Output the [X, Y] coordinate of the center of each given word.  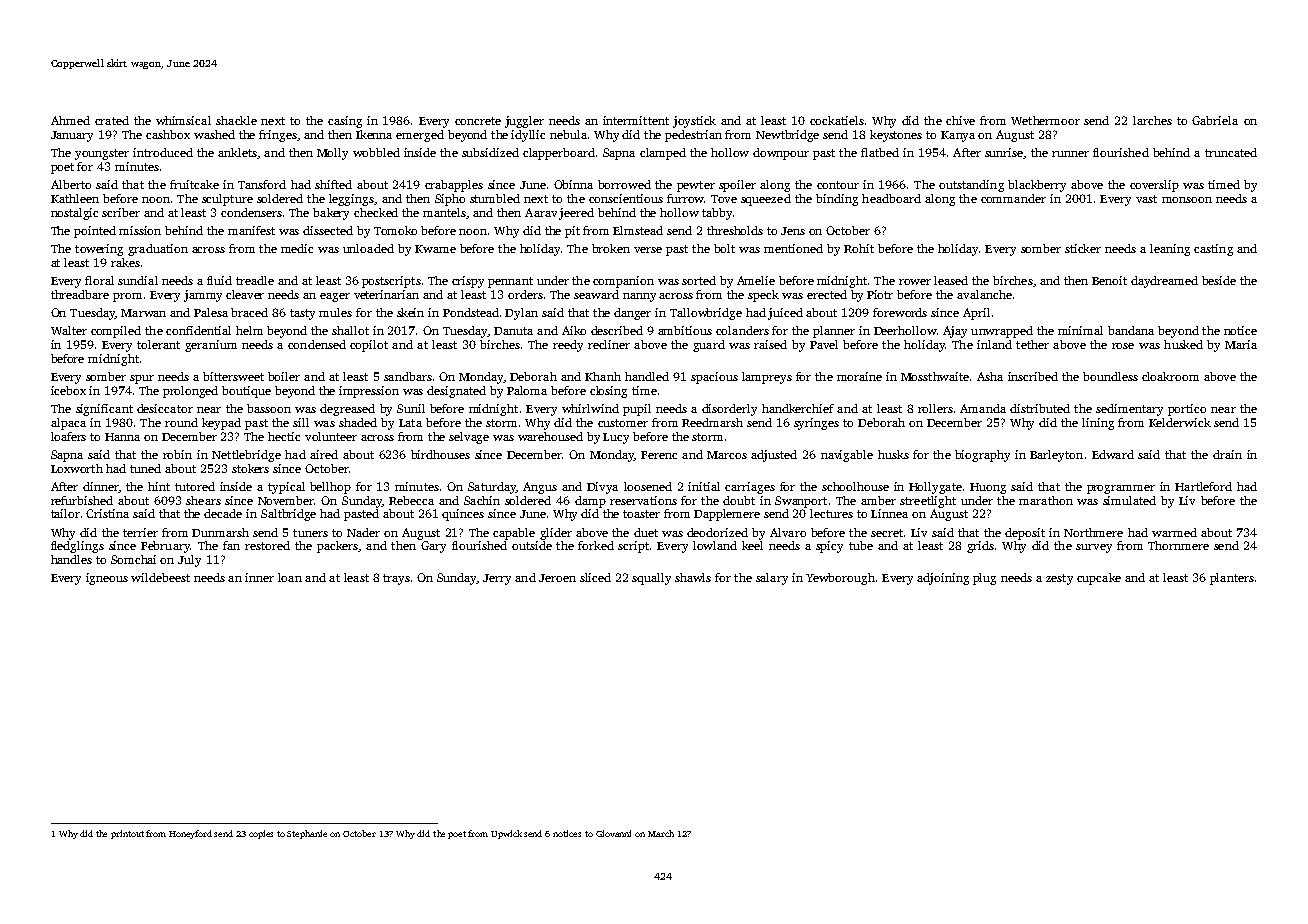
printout [127, 834]
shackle [236, 120]
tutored [195, 486]
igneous [107, 579]
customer [623, 423]
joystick [694, 122]
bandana [1131, 330]
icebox [68, 390]
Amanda [983, 408]
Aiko [574, 330]
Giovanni [613, 833]
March [661, 833]
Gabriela [1215, 120]
